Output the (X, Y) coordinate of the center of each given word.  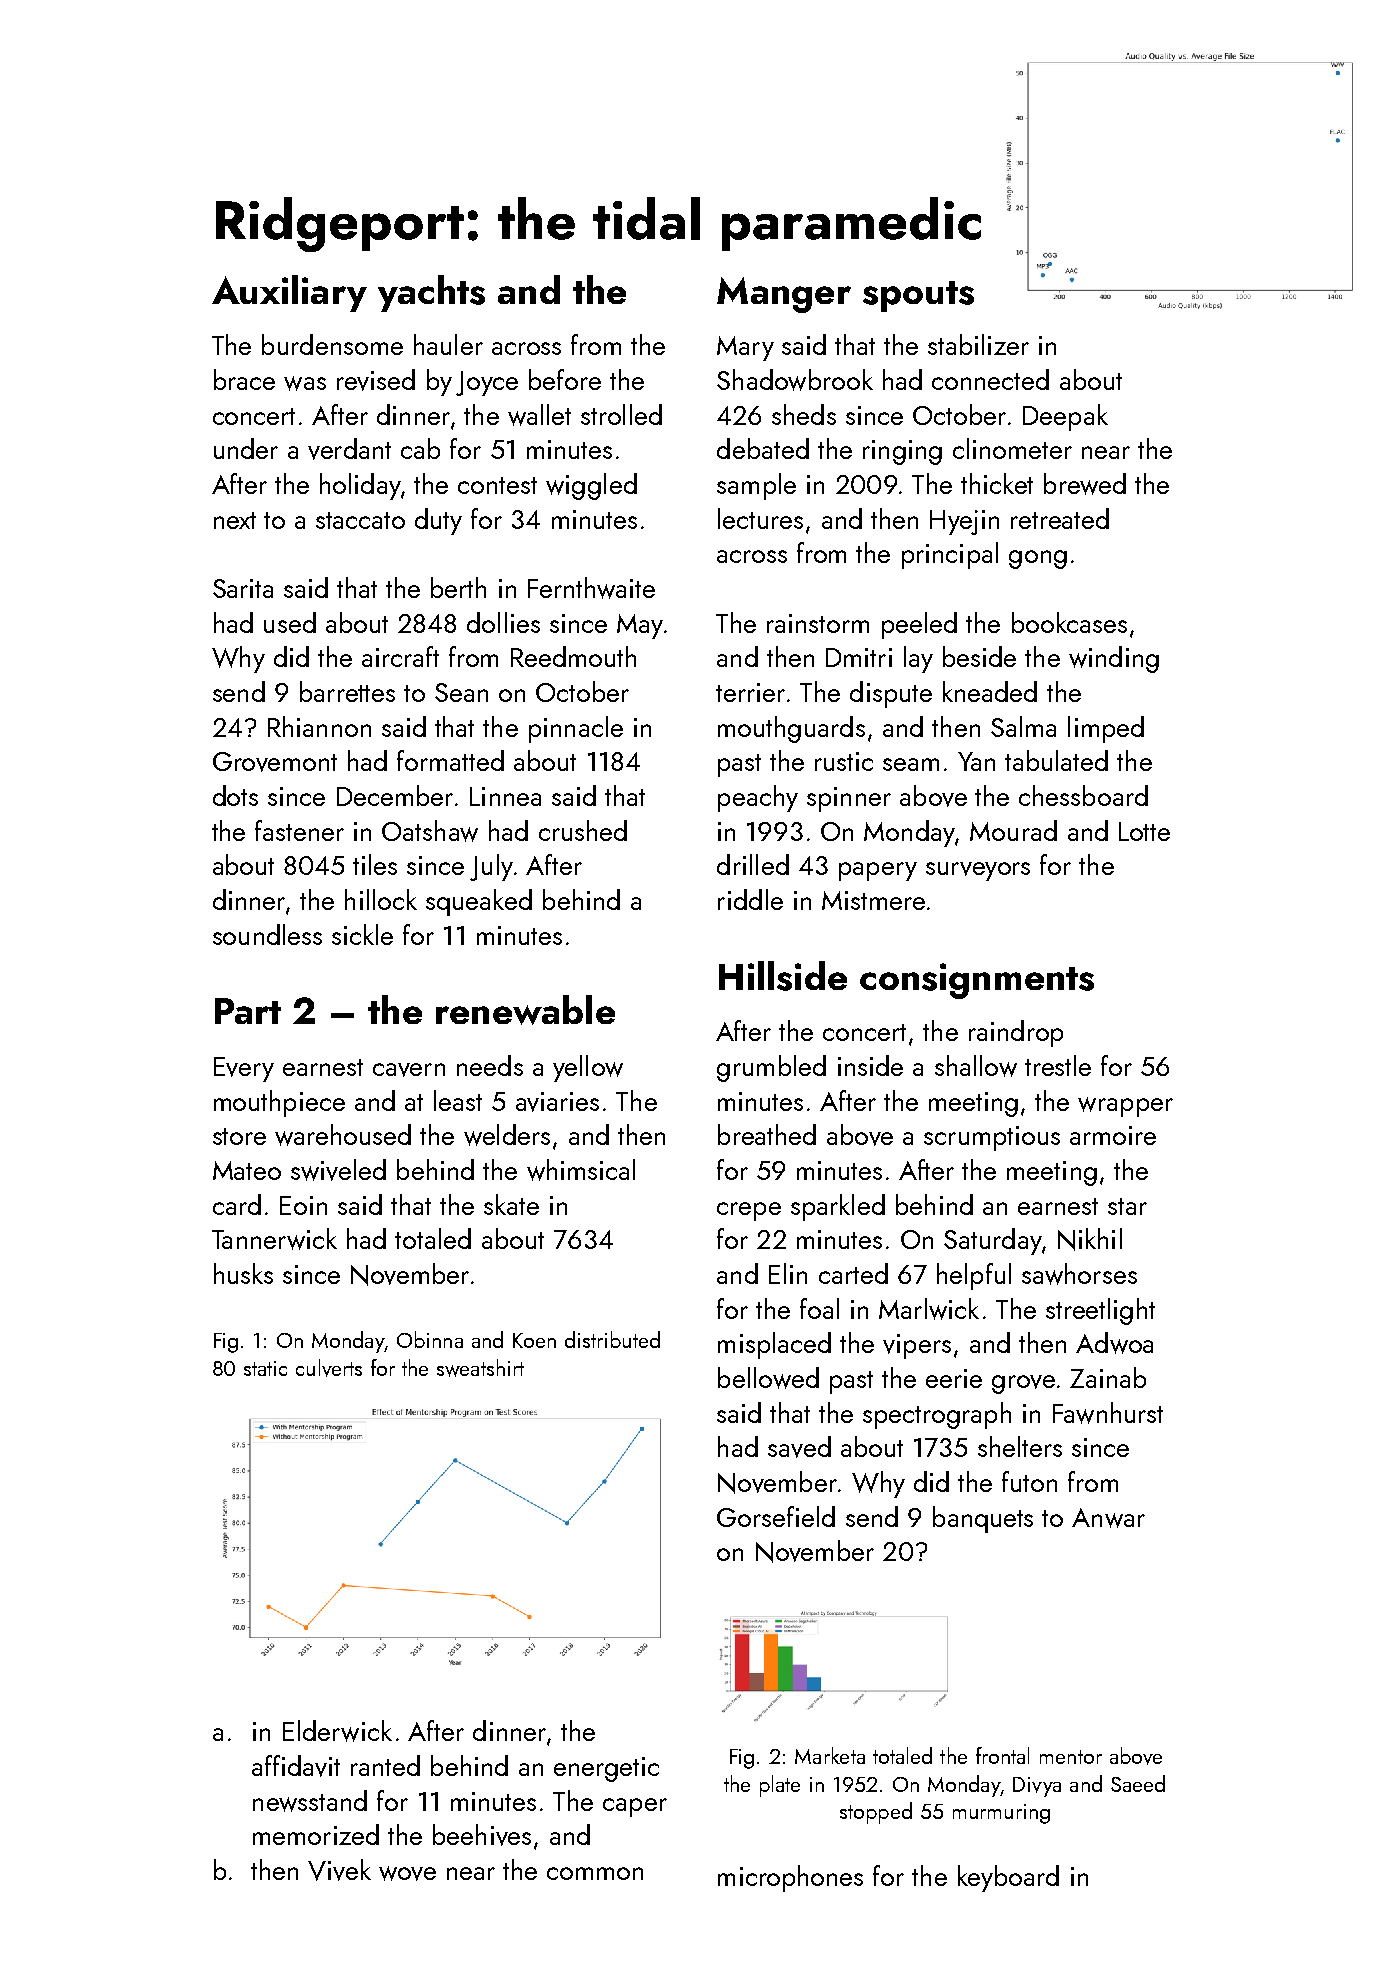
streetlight (1100, 1311)
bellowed (768, 1378)
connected (990, 379)
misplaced (774, 1345)
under (246, 448)
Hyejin (964, 522)
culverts (329, 1368)
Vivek (339, 1870)
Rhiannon (319, 726)
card (237, 1204)
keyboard (1008, 1878)
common (595, 1873)
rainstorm (818, 623)
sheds (804, 414)
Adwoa (1114, 1343)
